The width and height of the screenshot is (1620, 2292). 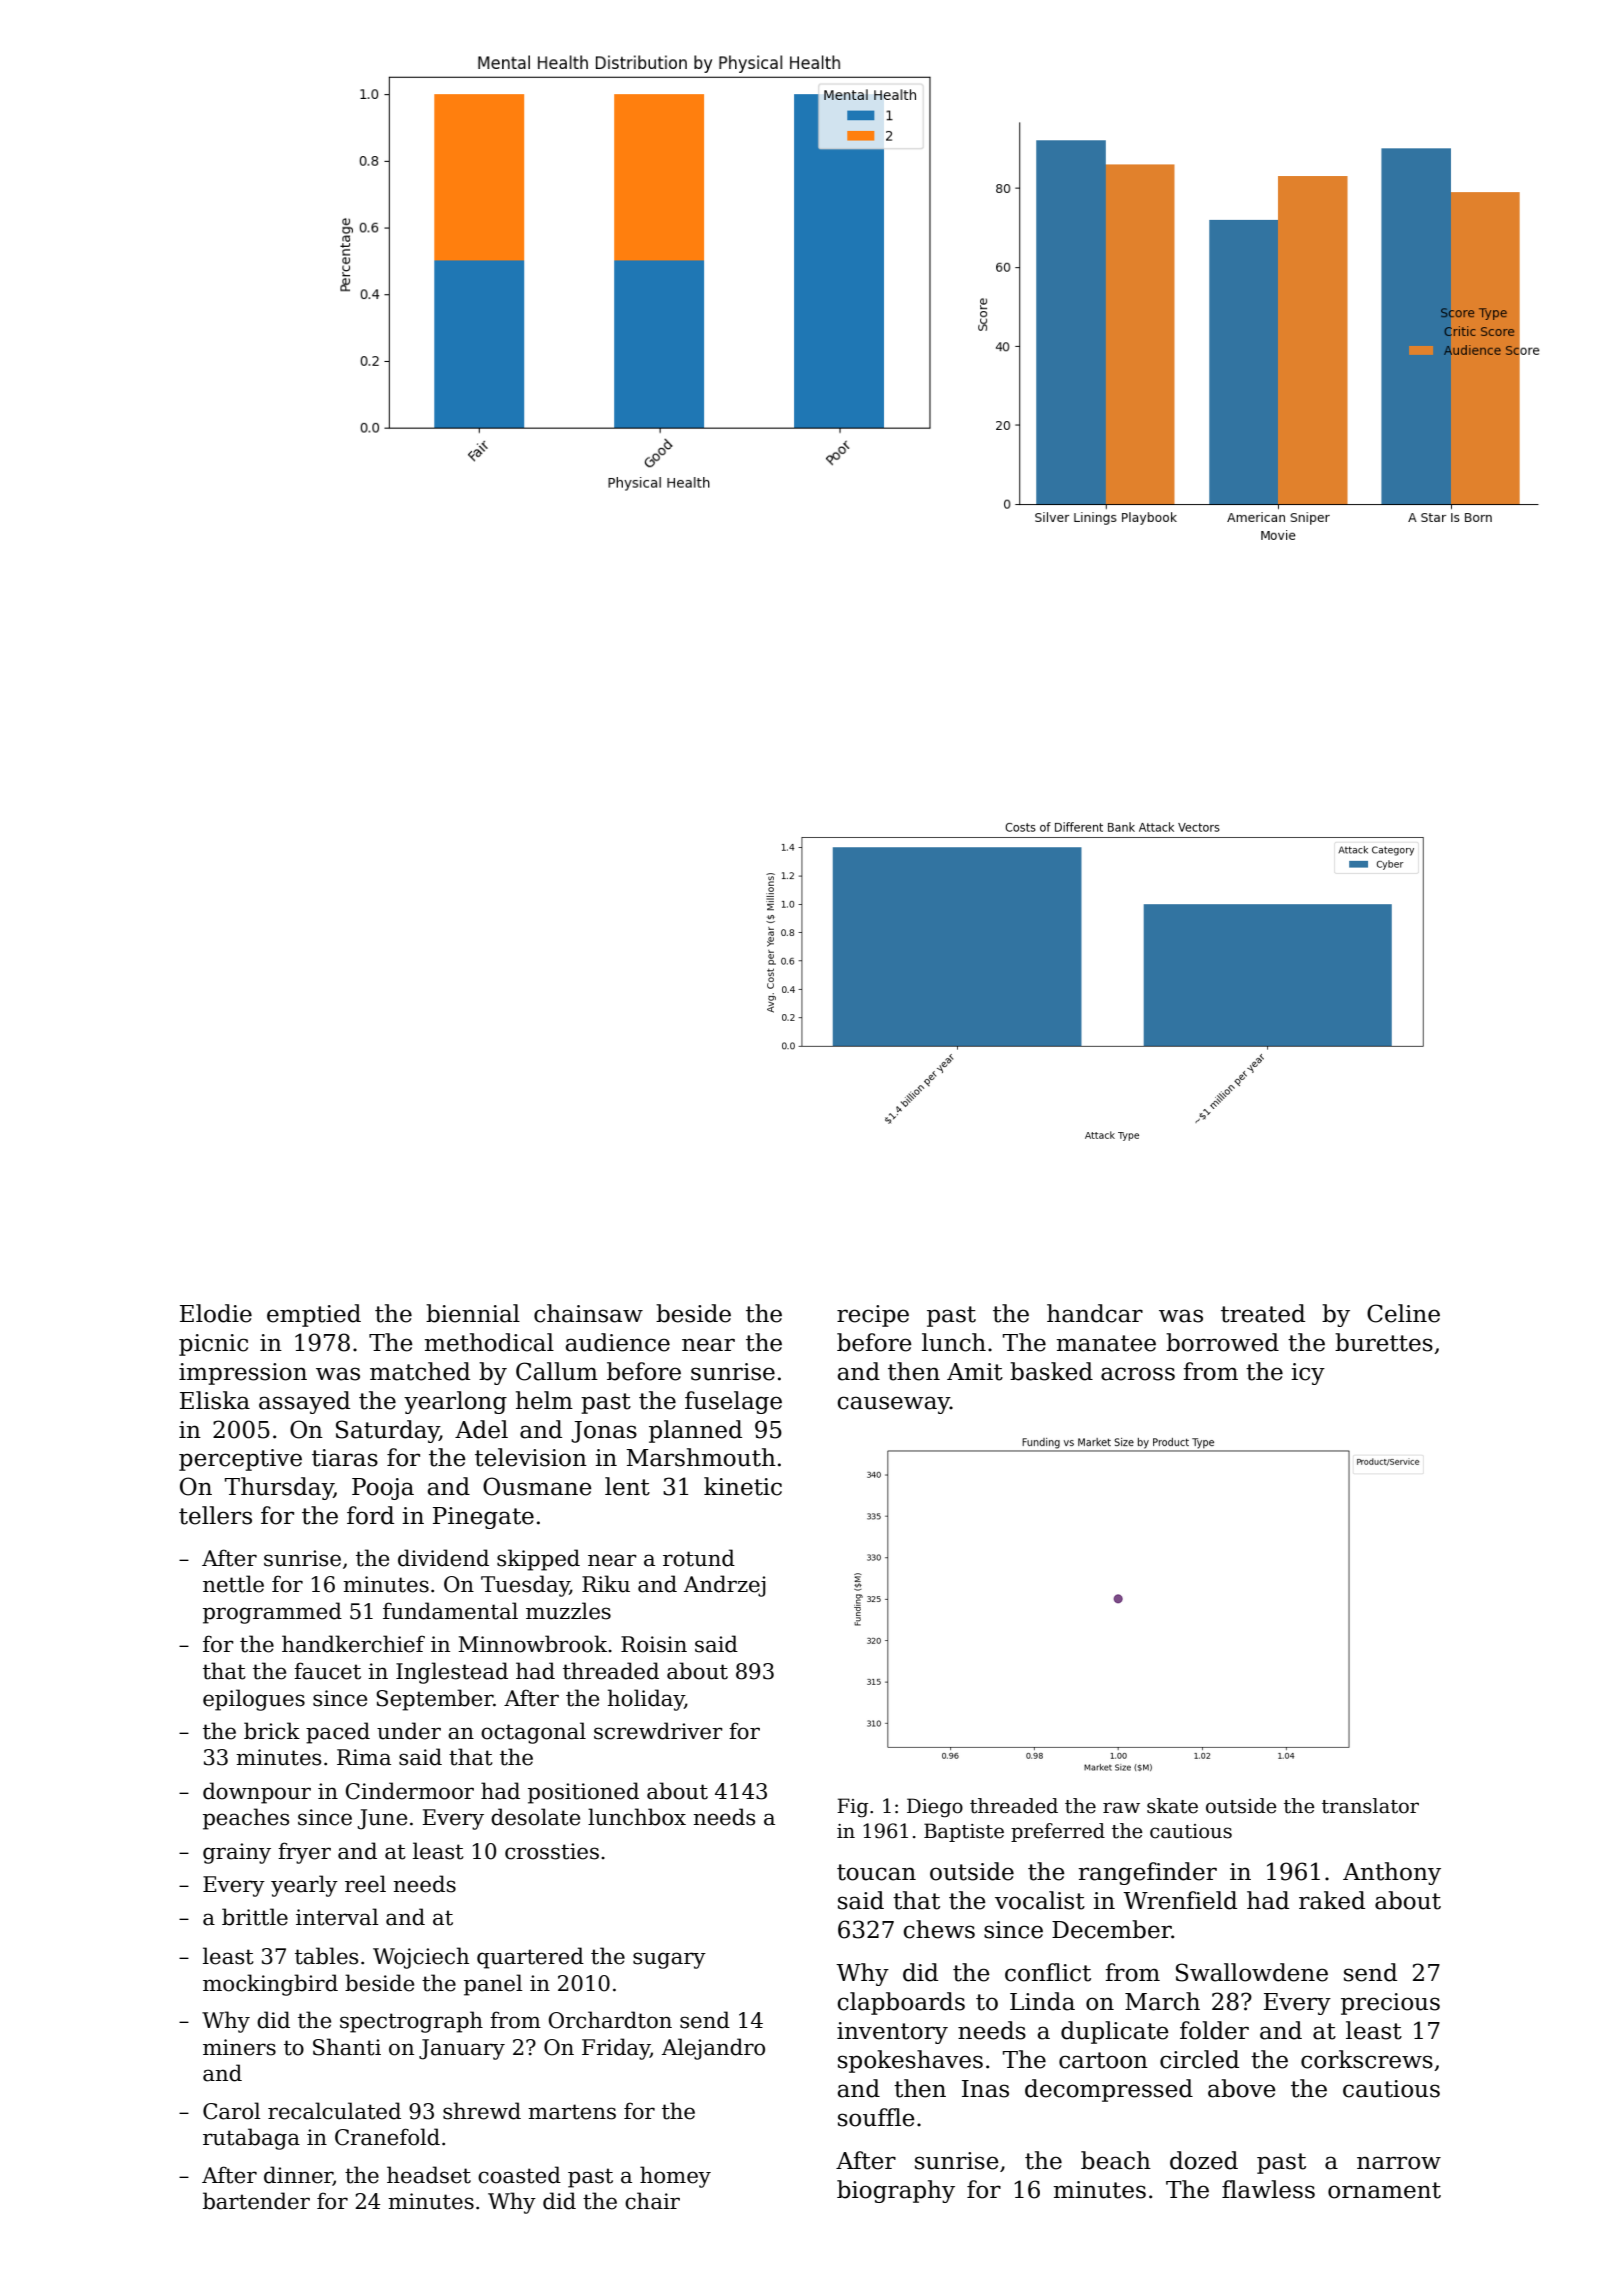 What do you see at coordinates (646, 1700) in the screenshot?
I see `holiday` at bounding box center [646, 1700].
